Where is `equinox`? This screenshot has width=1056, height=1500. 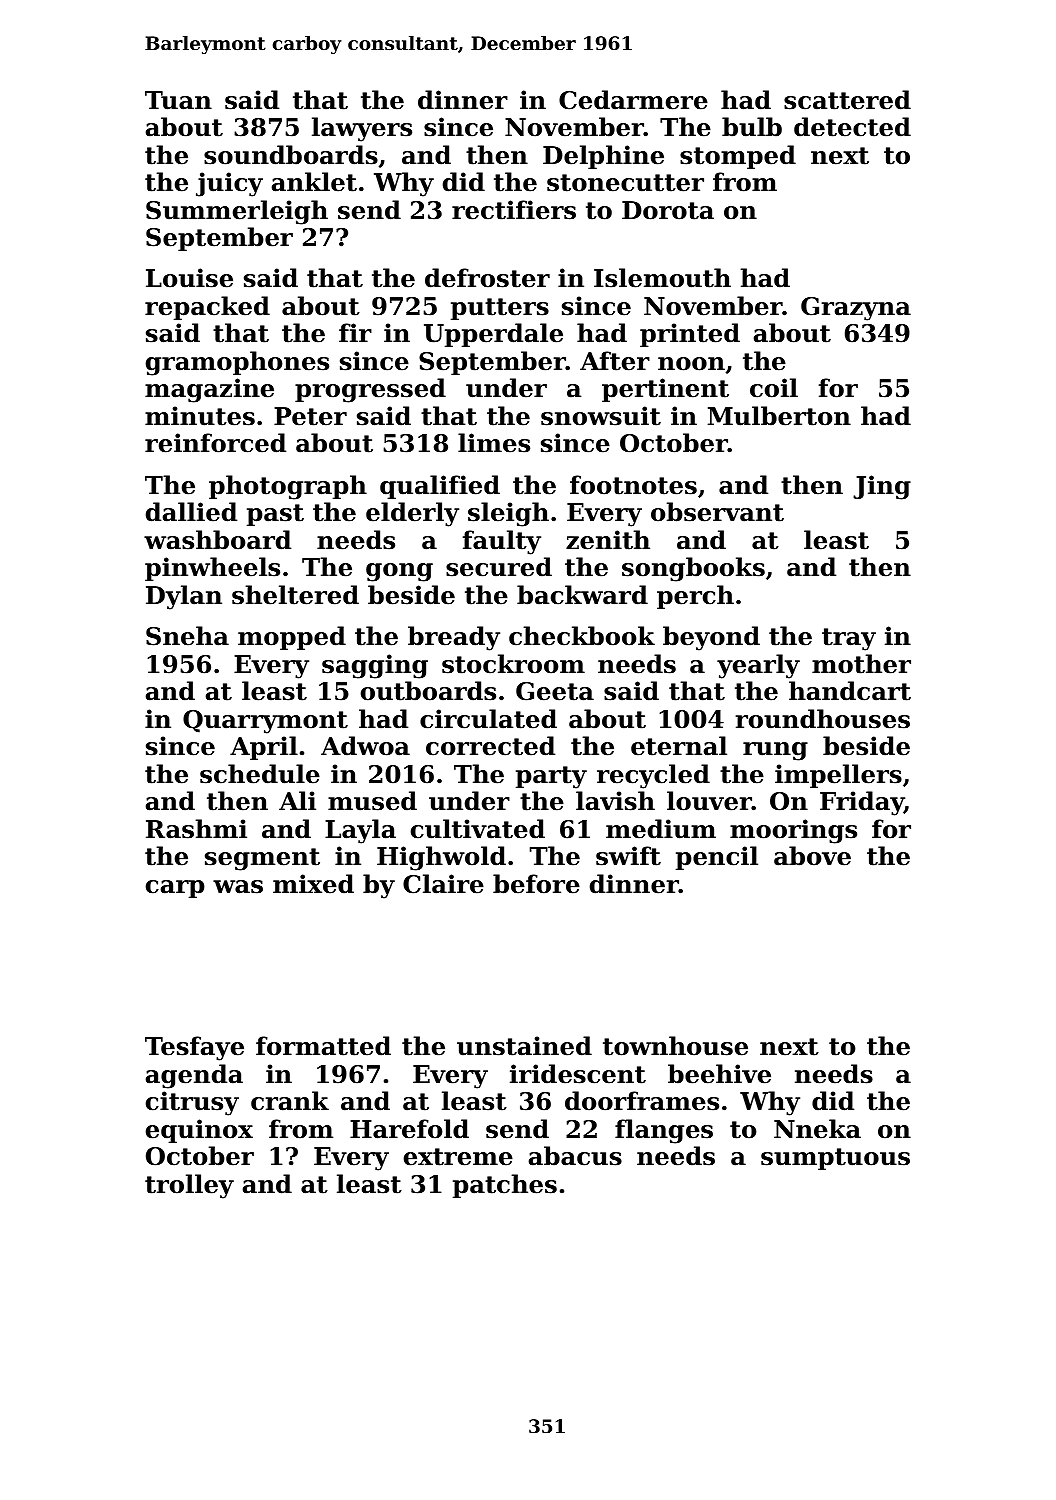
equinox is located at coordinates (199, 1131).
